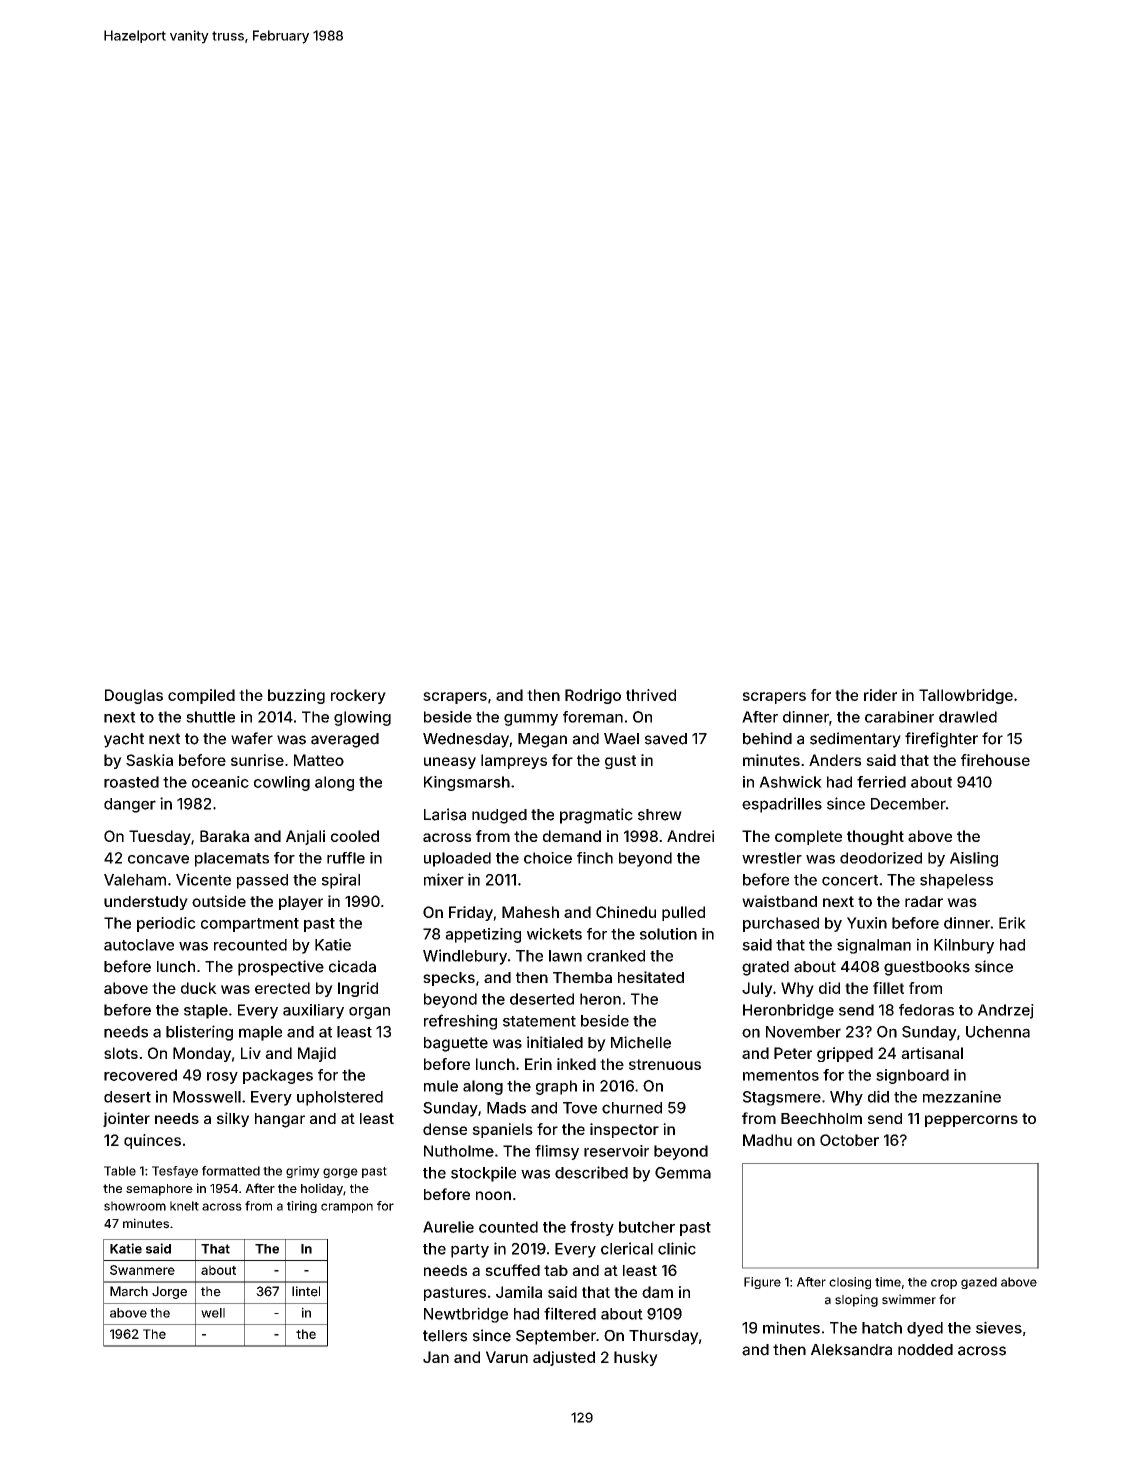  What do you see at coordinates (627, 1248) in the image?
I see `clerical` at bounding box center [627, 1248].
